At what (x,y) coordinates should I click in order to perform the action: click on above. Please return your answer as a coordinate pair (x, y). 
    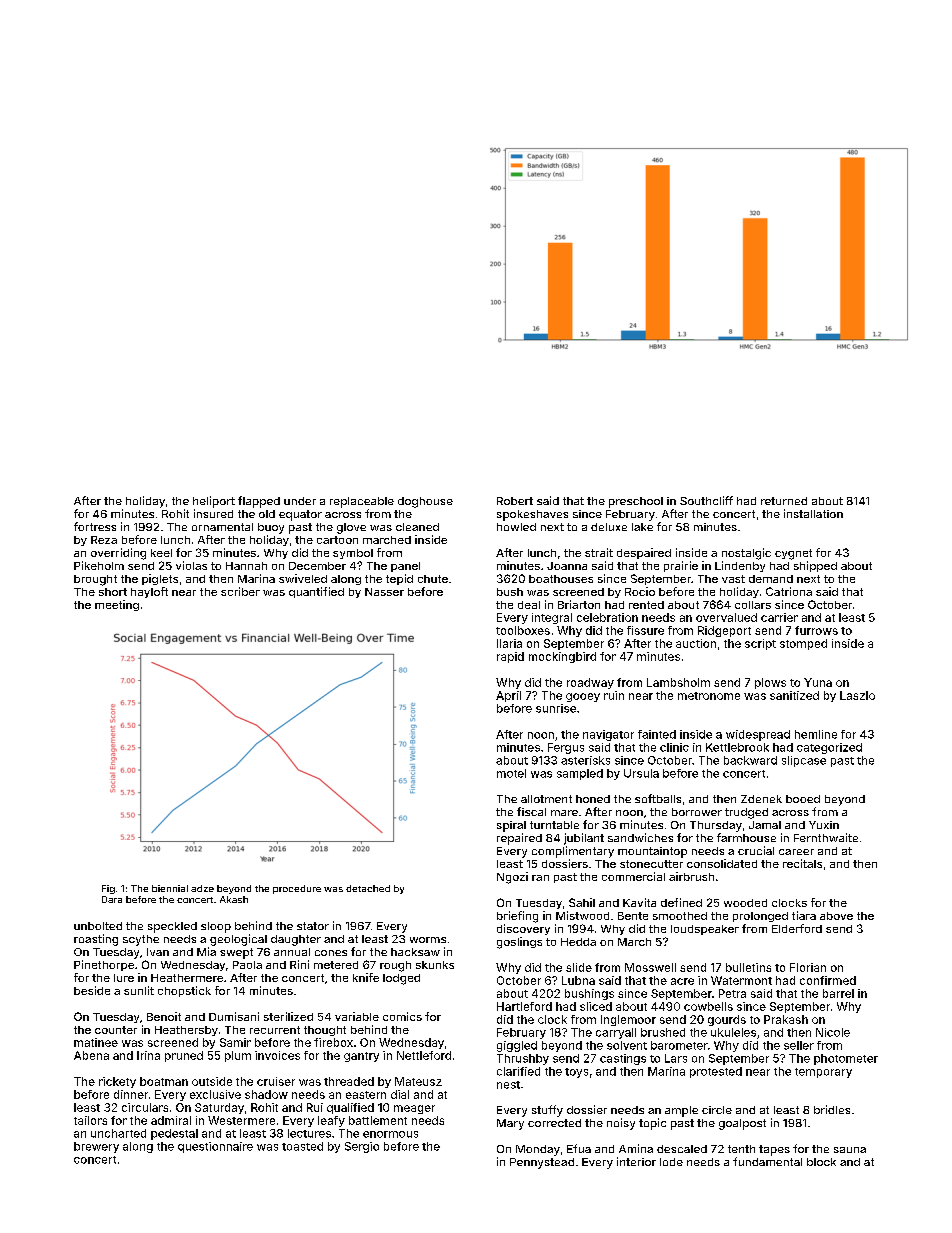
    Looking at the image, I should click on (836, 916).
